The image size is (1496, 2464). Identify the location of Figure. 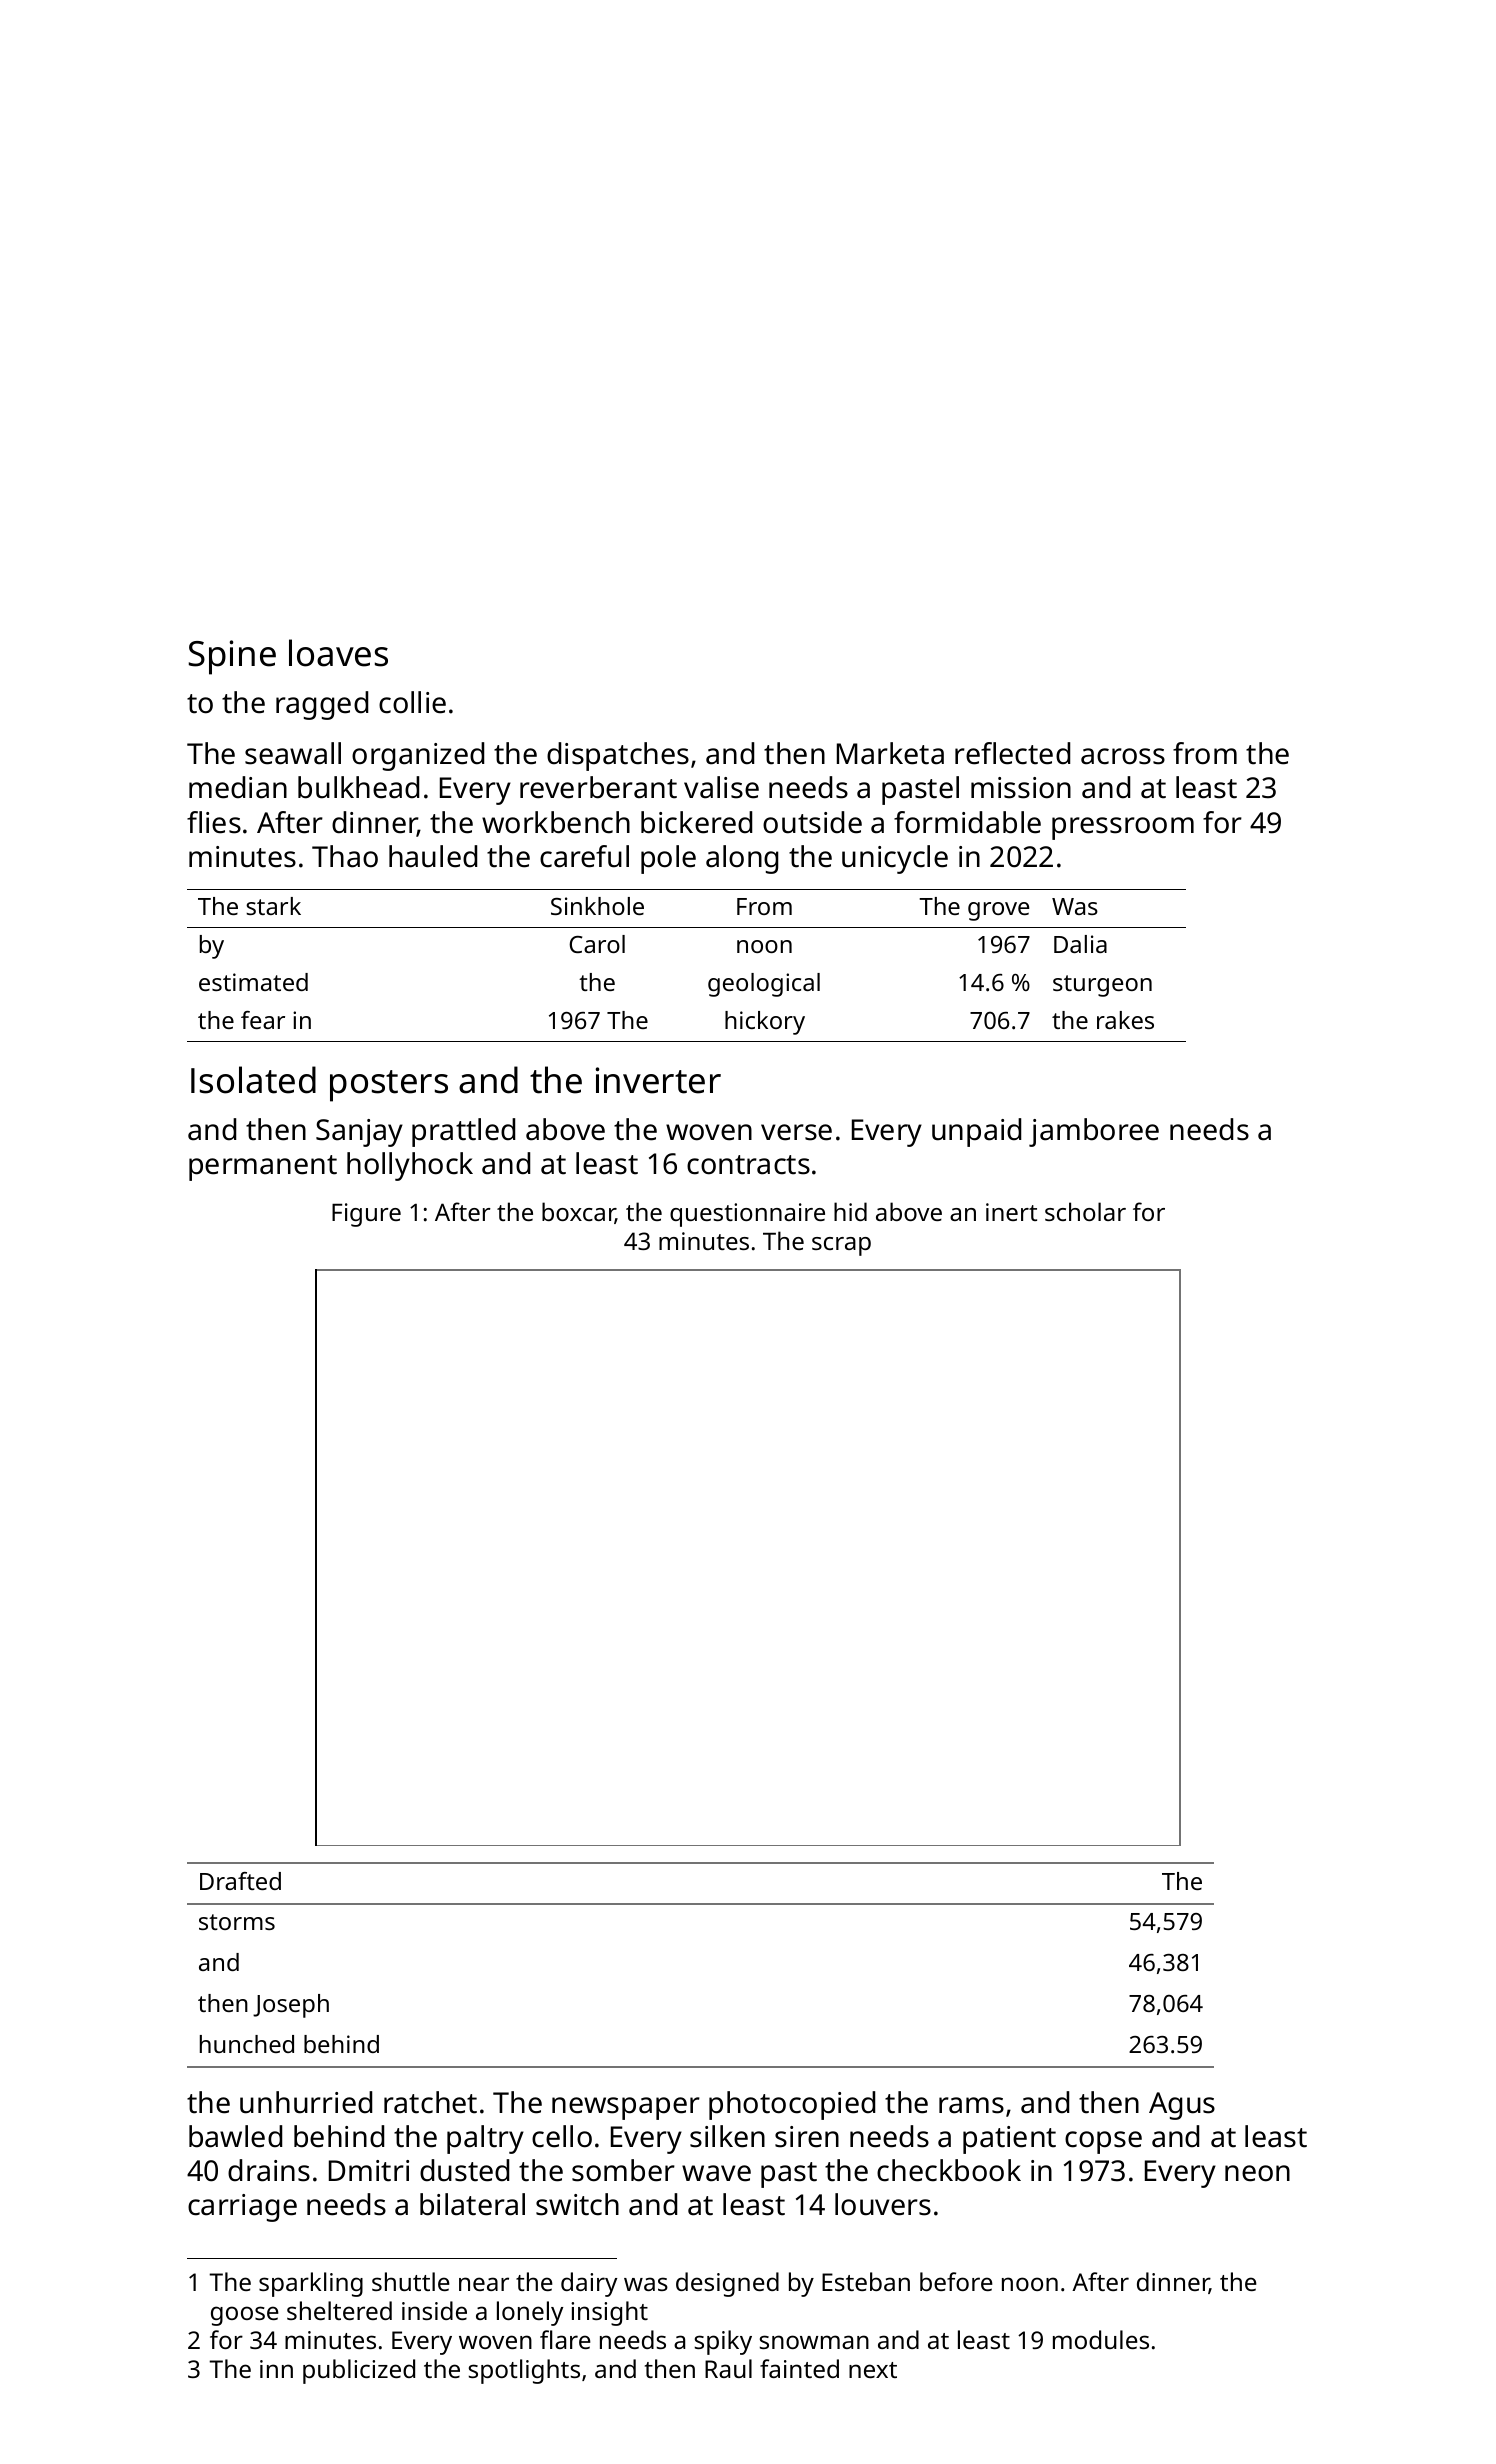
(366, 1215).
